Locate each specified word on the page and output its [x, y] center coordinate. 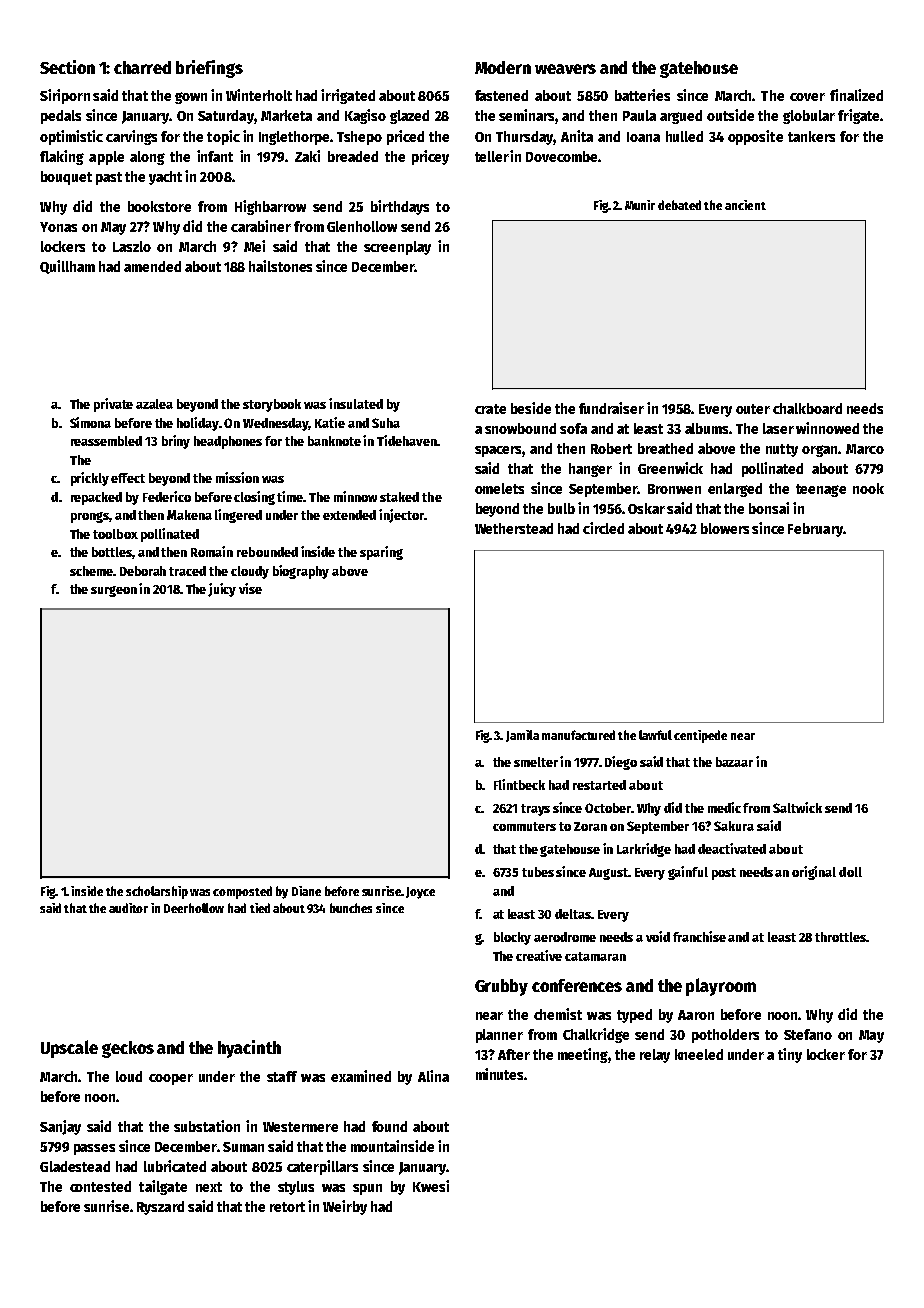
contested [100, 1186]
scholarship [157, 892]
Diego [621, 763]
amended [152, 266]
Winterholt [259, 95]
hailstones [280, 266]
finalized [856, 95]
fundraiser [611, 408]
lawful [655, 735]
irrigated [348, 96]
